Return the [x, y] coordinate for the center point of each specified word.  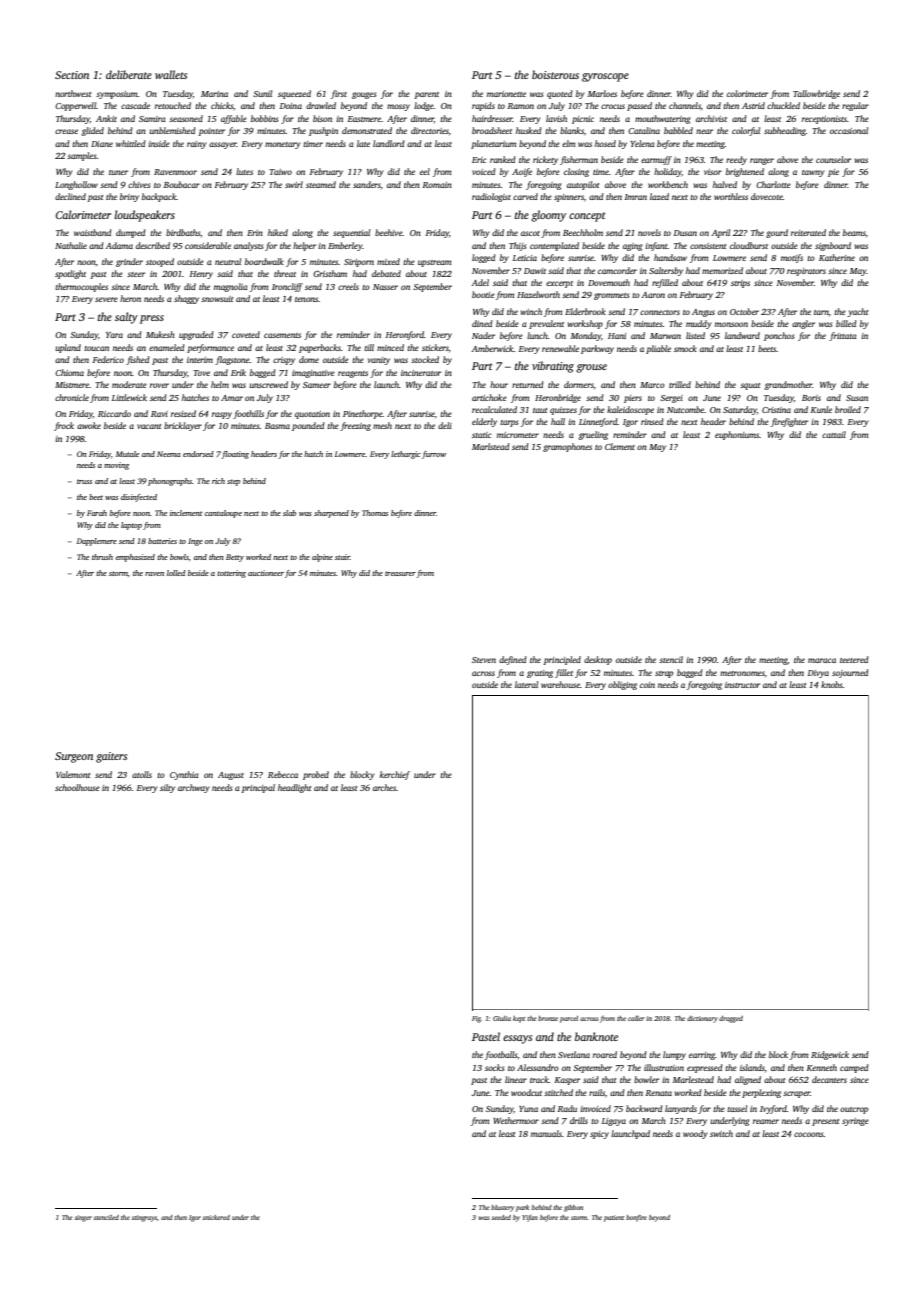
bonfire [636, 1218]
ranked [503, 159]
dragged [731, 1019]
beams [854, 232]
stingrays [144, 1218]
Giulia [502, 1018]
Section [72, 75]
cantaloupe [223, 514]
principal [258, 788]
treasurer [400, 573]
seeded [501, 1217]
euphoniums [737, 435]
